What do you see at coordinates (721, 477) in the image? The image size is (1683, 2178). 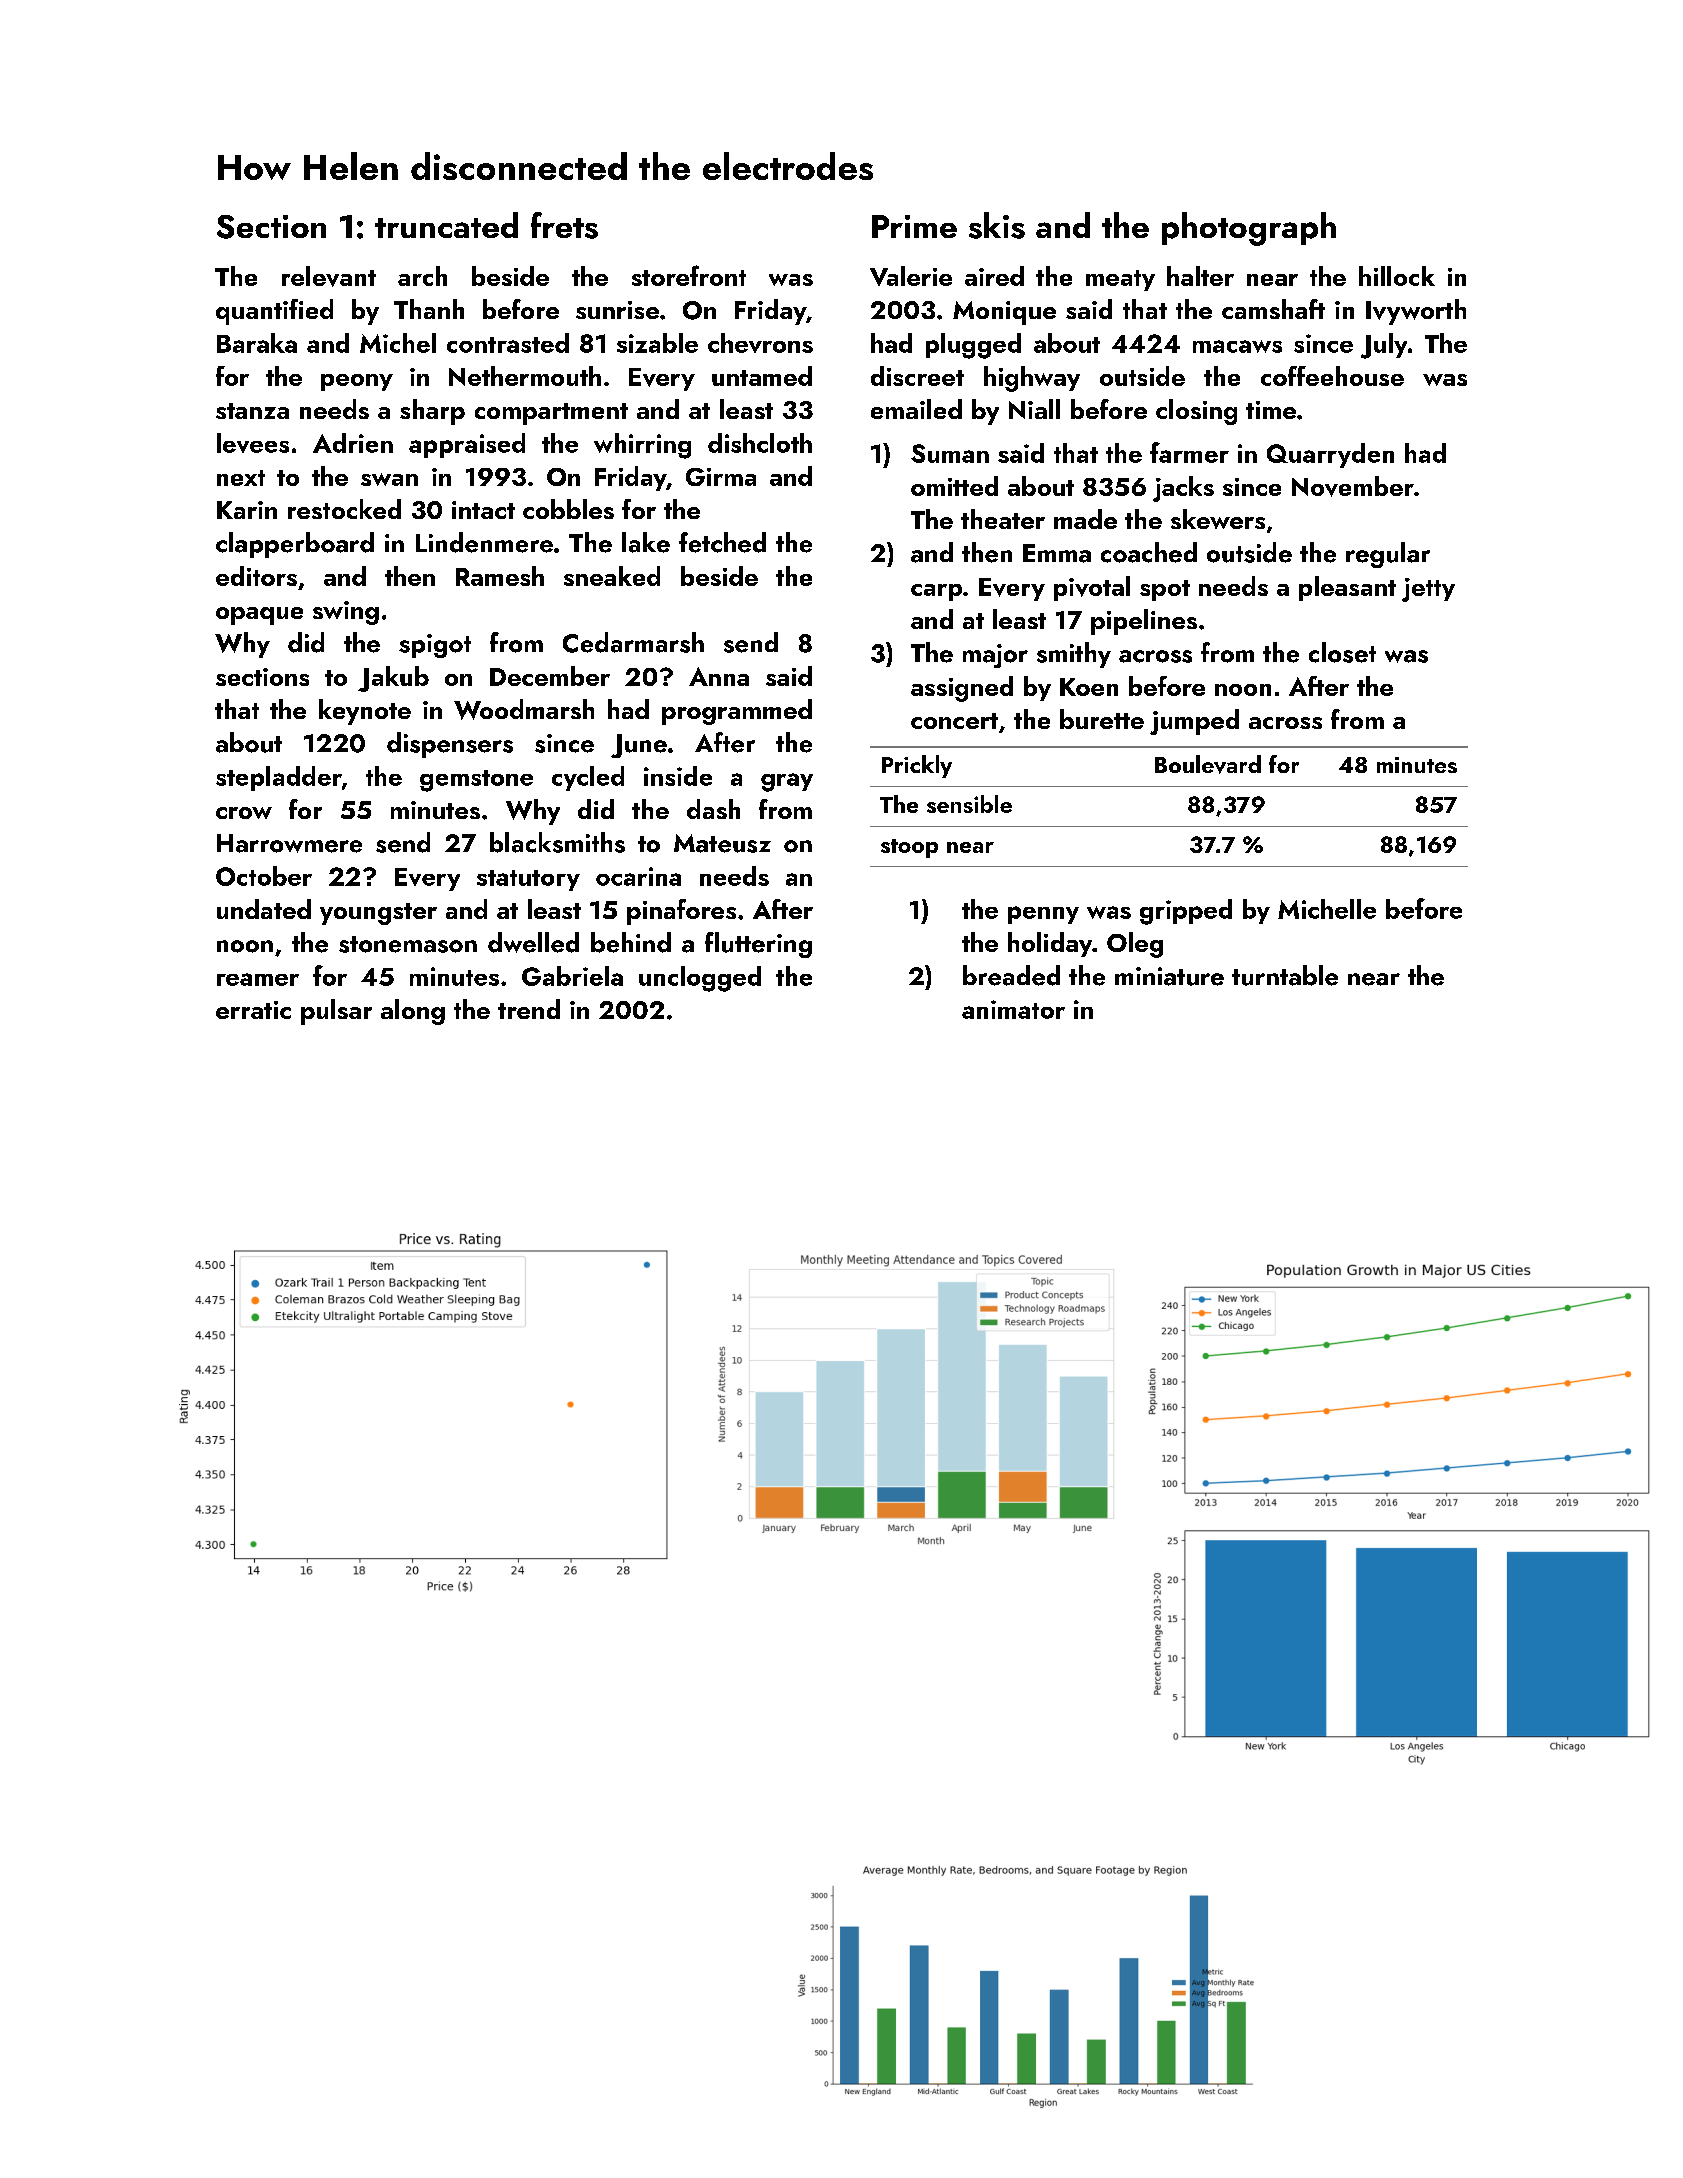 I see `Girma` at bounding box center [721, 477].
